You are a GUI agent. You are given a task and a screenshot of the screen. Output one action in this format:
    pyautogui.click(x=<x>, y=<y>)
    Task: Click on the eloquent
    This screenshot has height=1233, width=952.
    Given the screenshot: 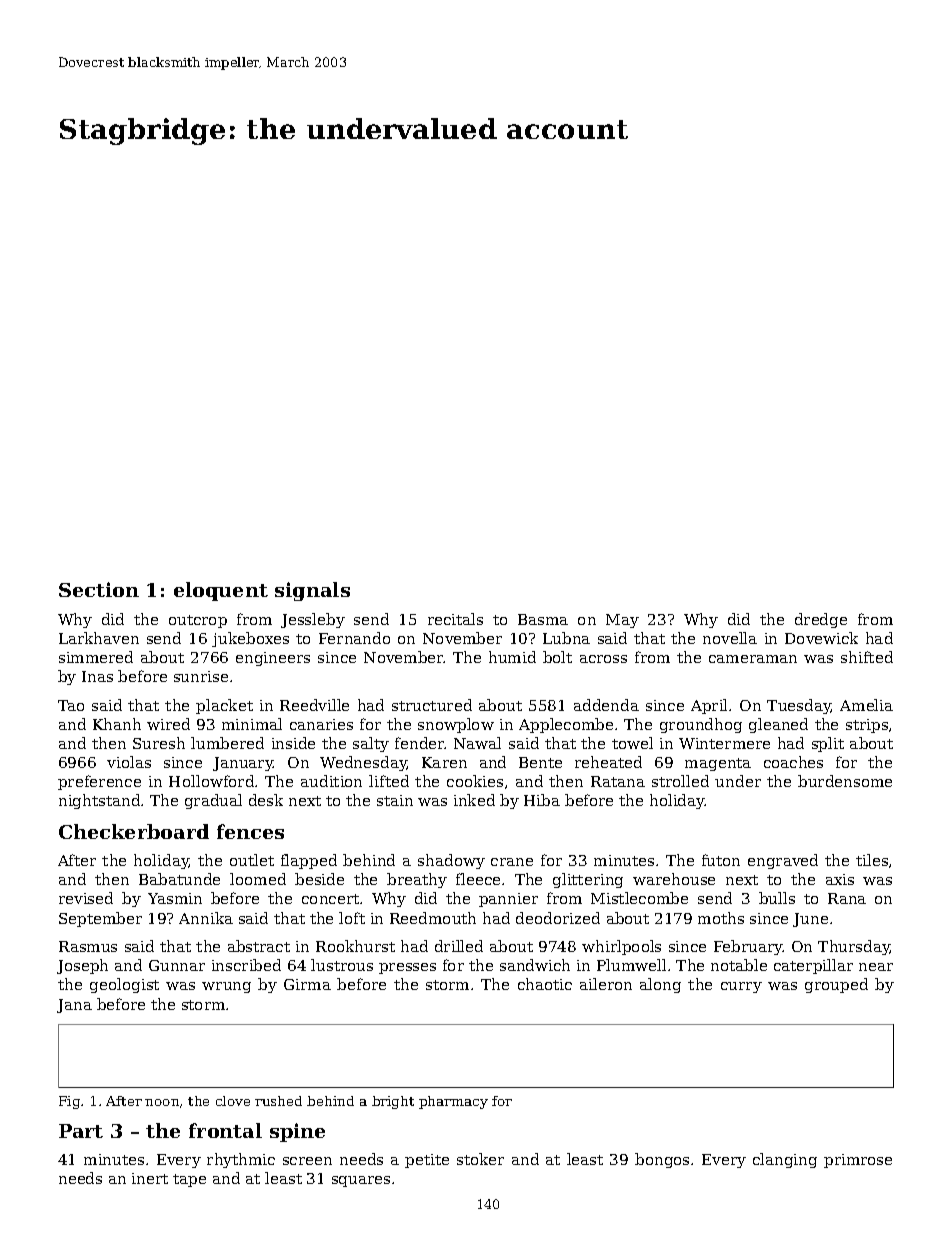 What is the action you would take?
    pyautogui.click(x=221, y=591)
